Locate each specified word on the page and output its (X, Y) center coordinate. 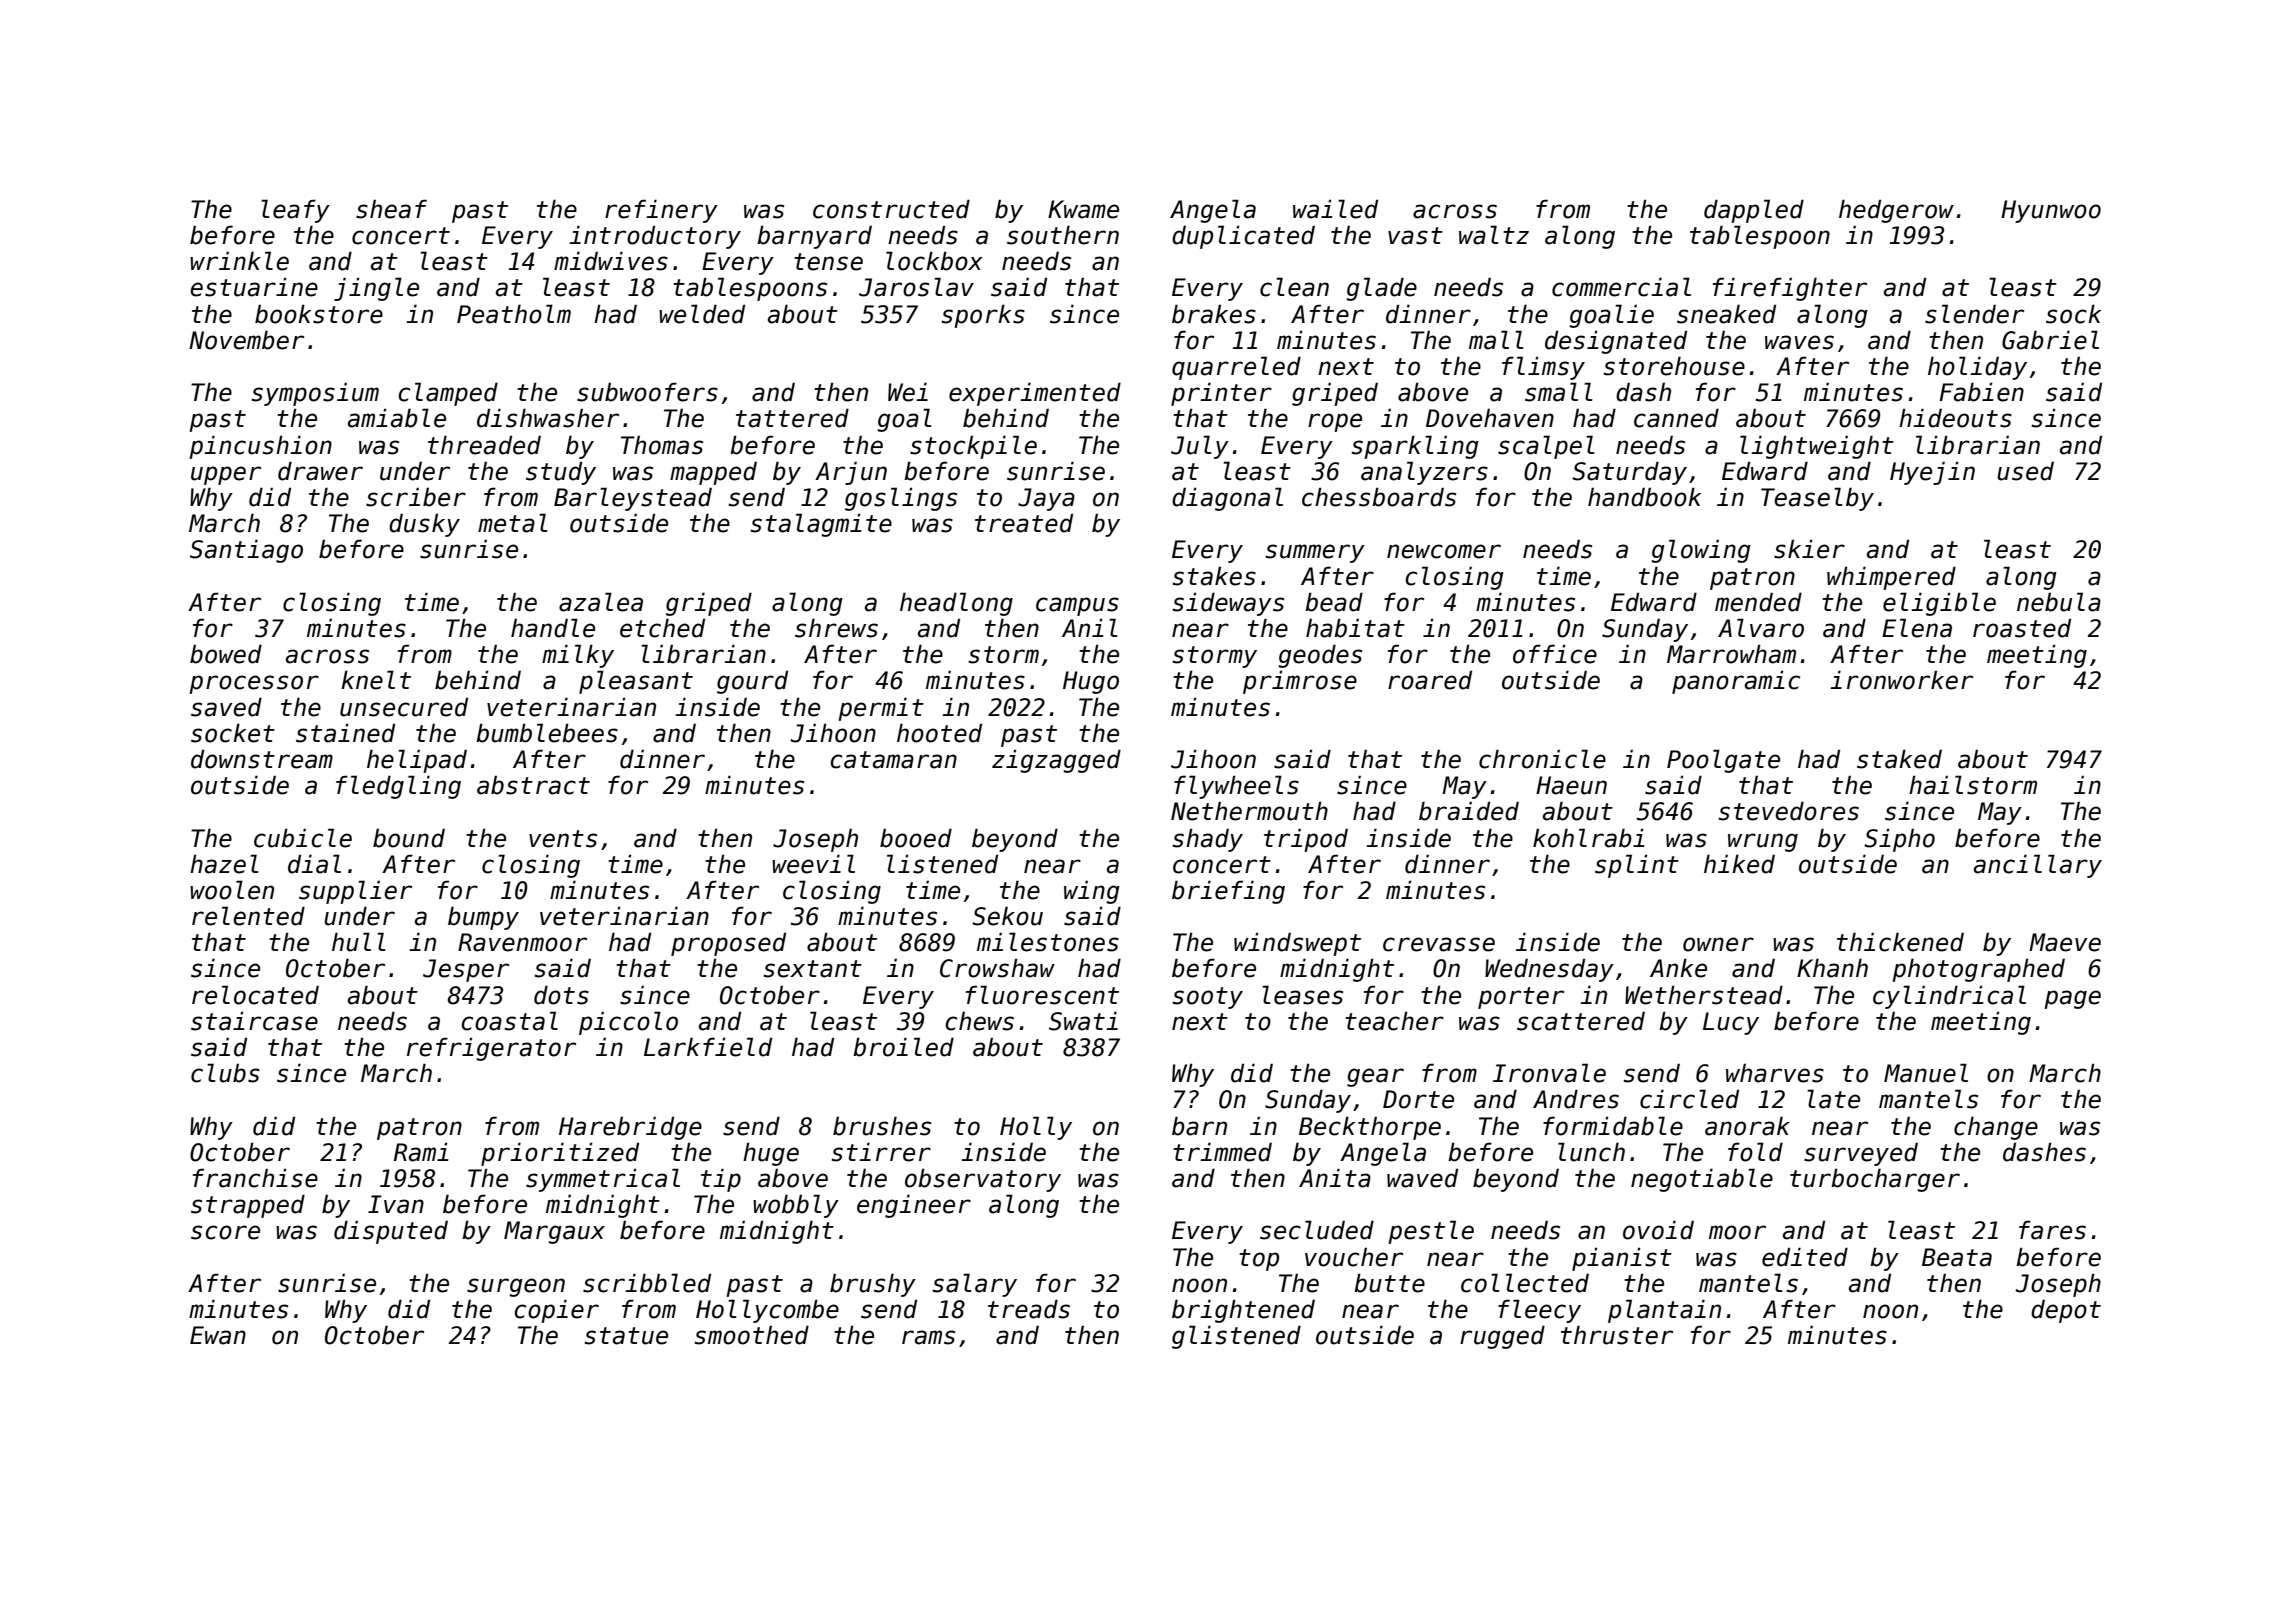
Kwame (1083, 209)
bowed (226, 654)
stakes (1214, 576)
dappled (1754, 211)
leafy (295, 211)
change (1996, 1128)
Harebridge (630, 1128)
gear (1375, 1077)
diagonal (1227, 499)
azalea (601, 602)
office (1555, 654)
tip (721, 1180)
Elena (1917, 628)
